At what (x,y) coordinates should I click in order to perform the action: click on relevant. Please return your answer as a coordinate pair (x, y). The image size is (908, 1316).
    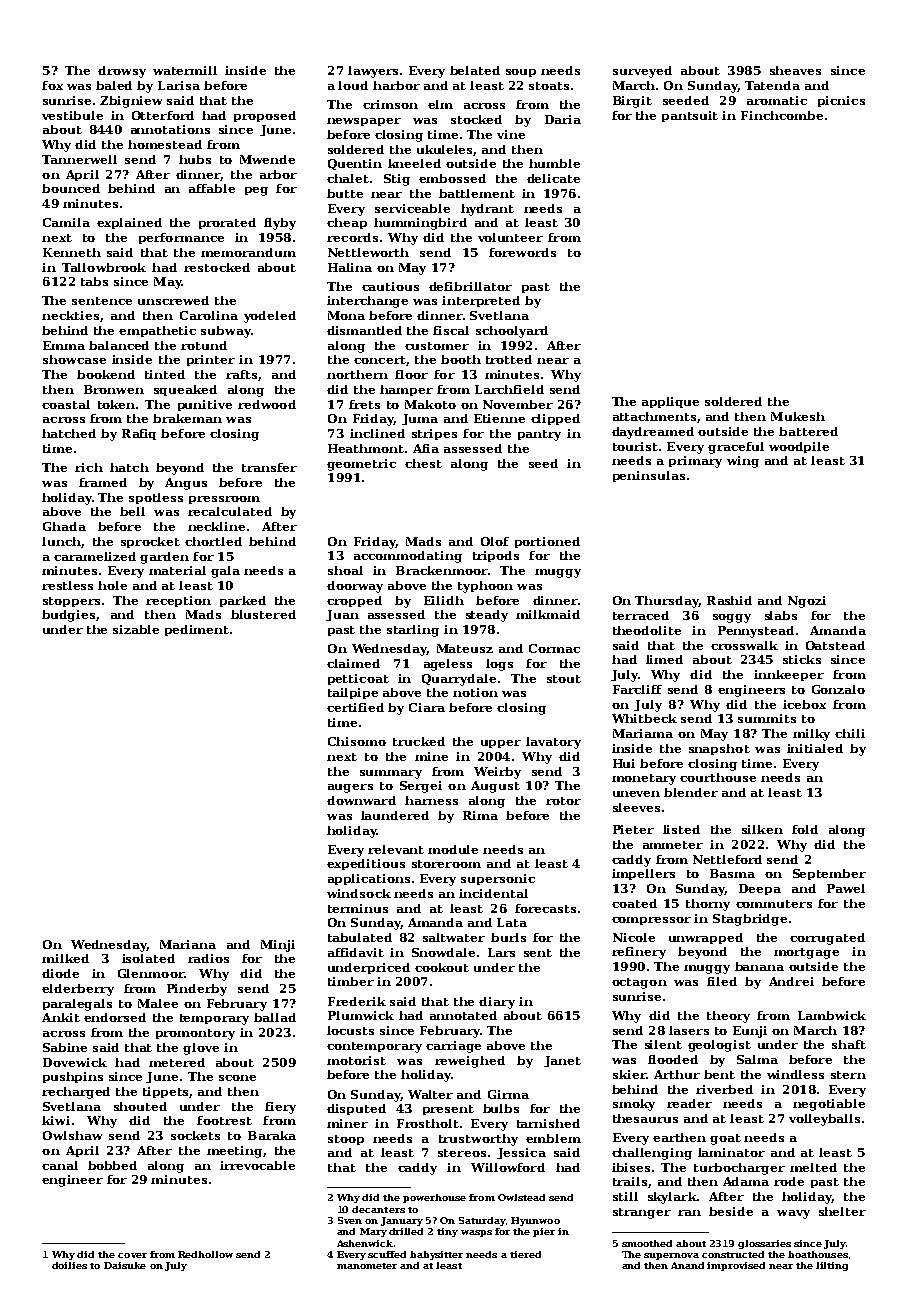
    Looking at the image, I should click on (396, 849).
